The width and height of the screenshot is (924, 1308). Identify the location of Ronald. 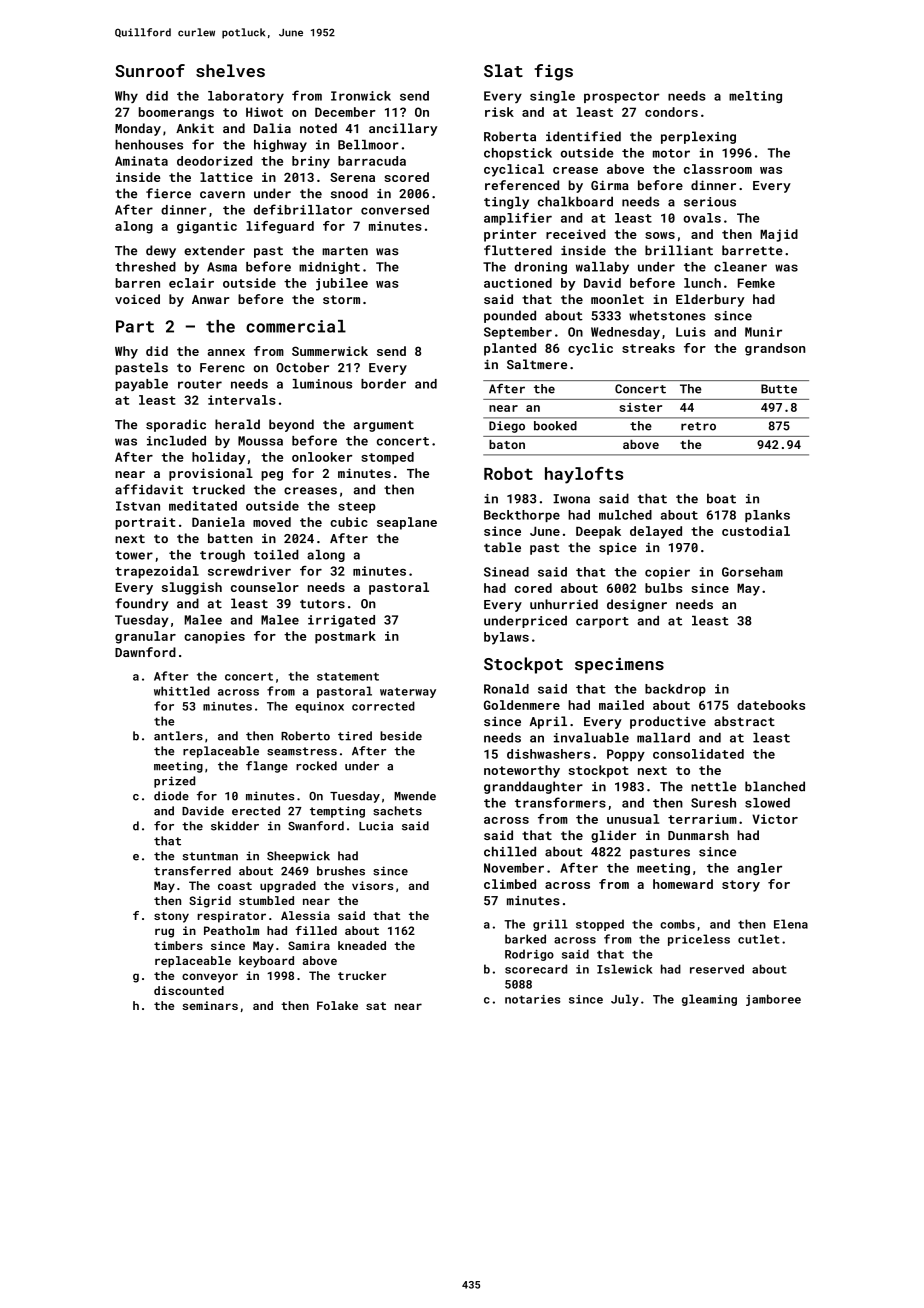
(506, 689).
